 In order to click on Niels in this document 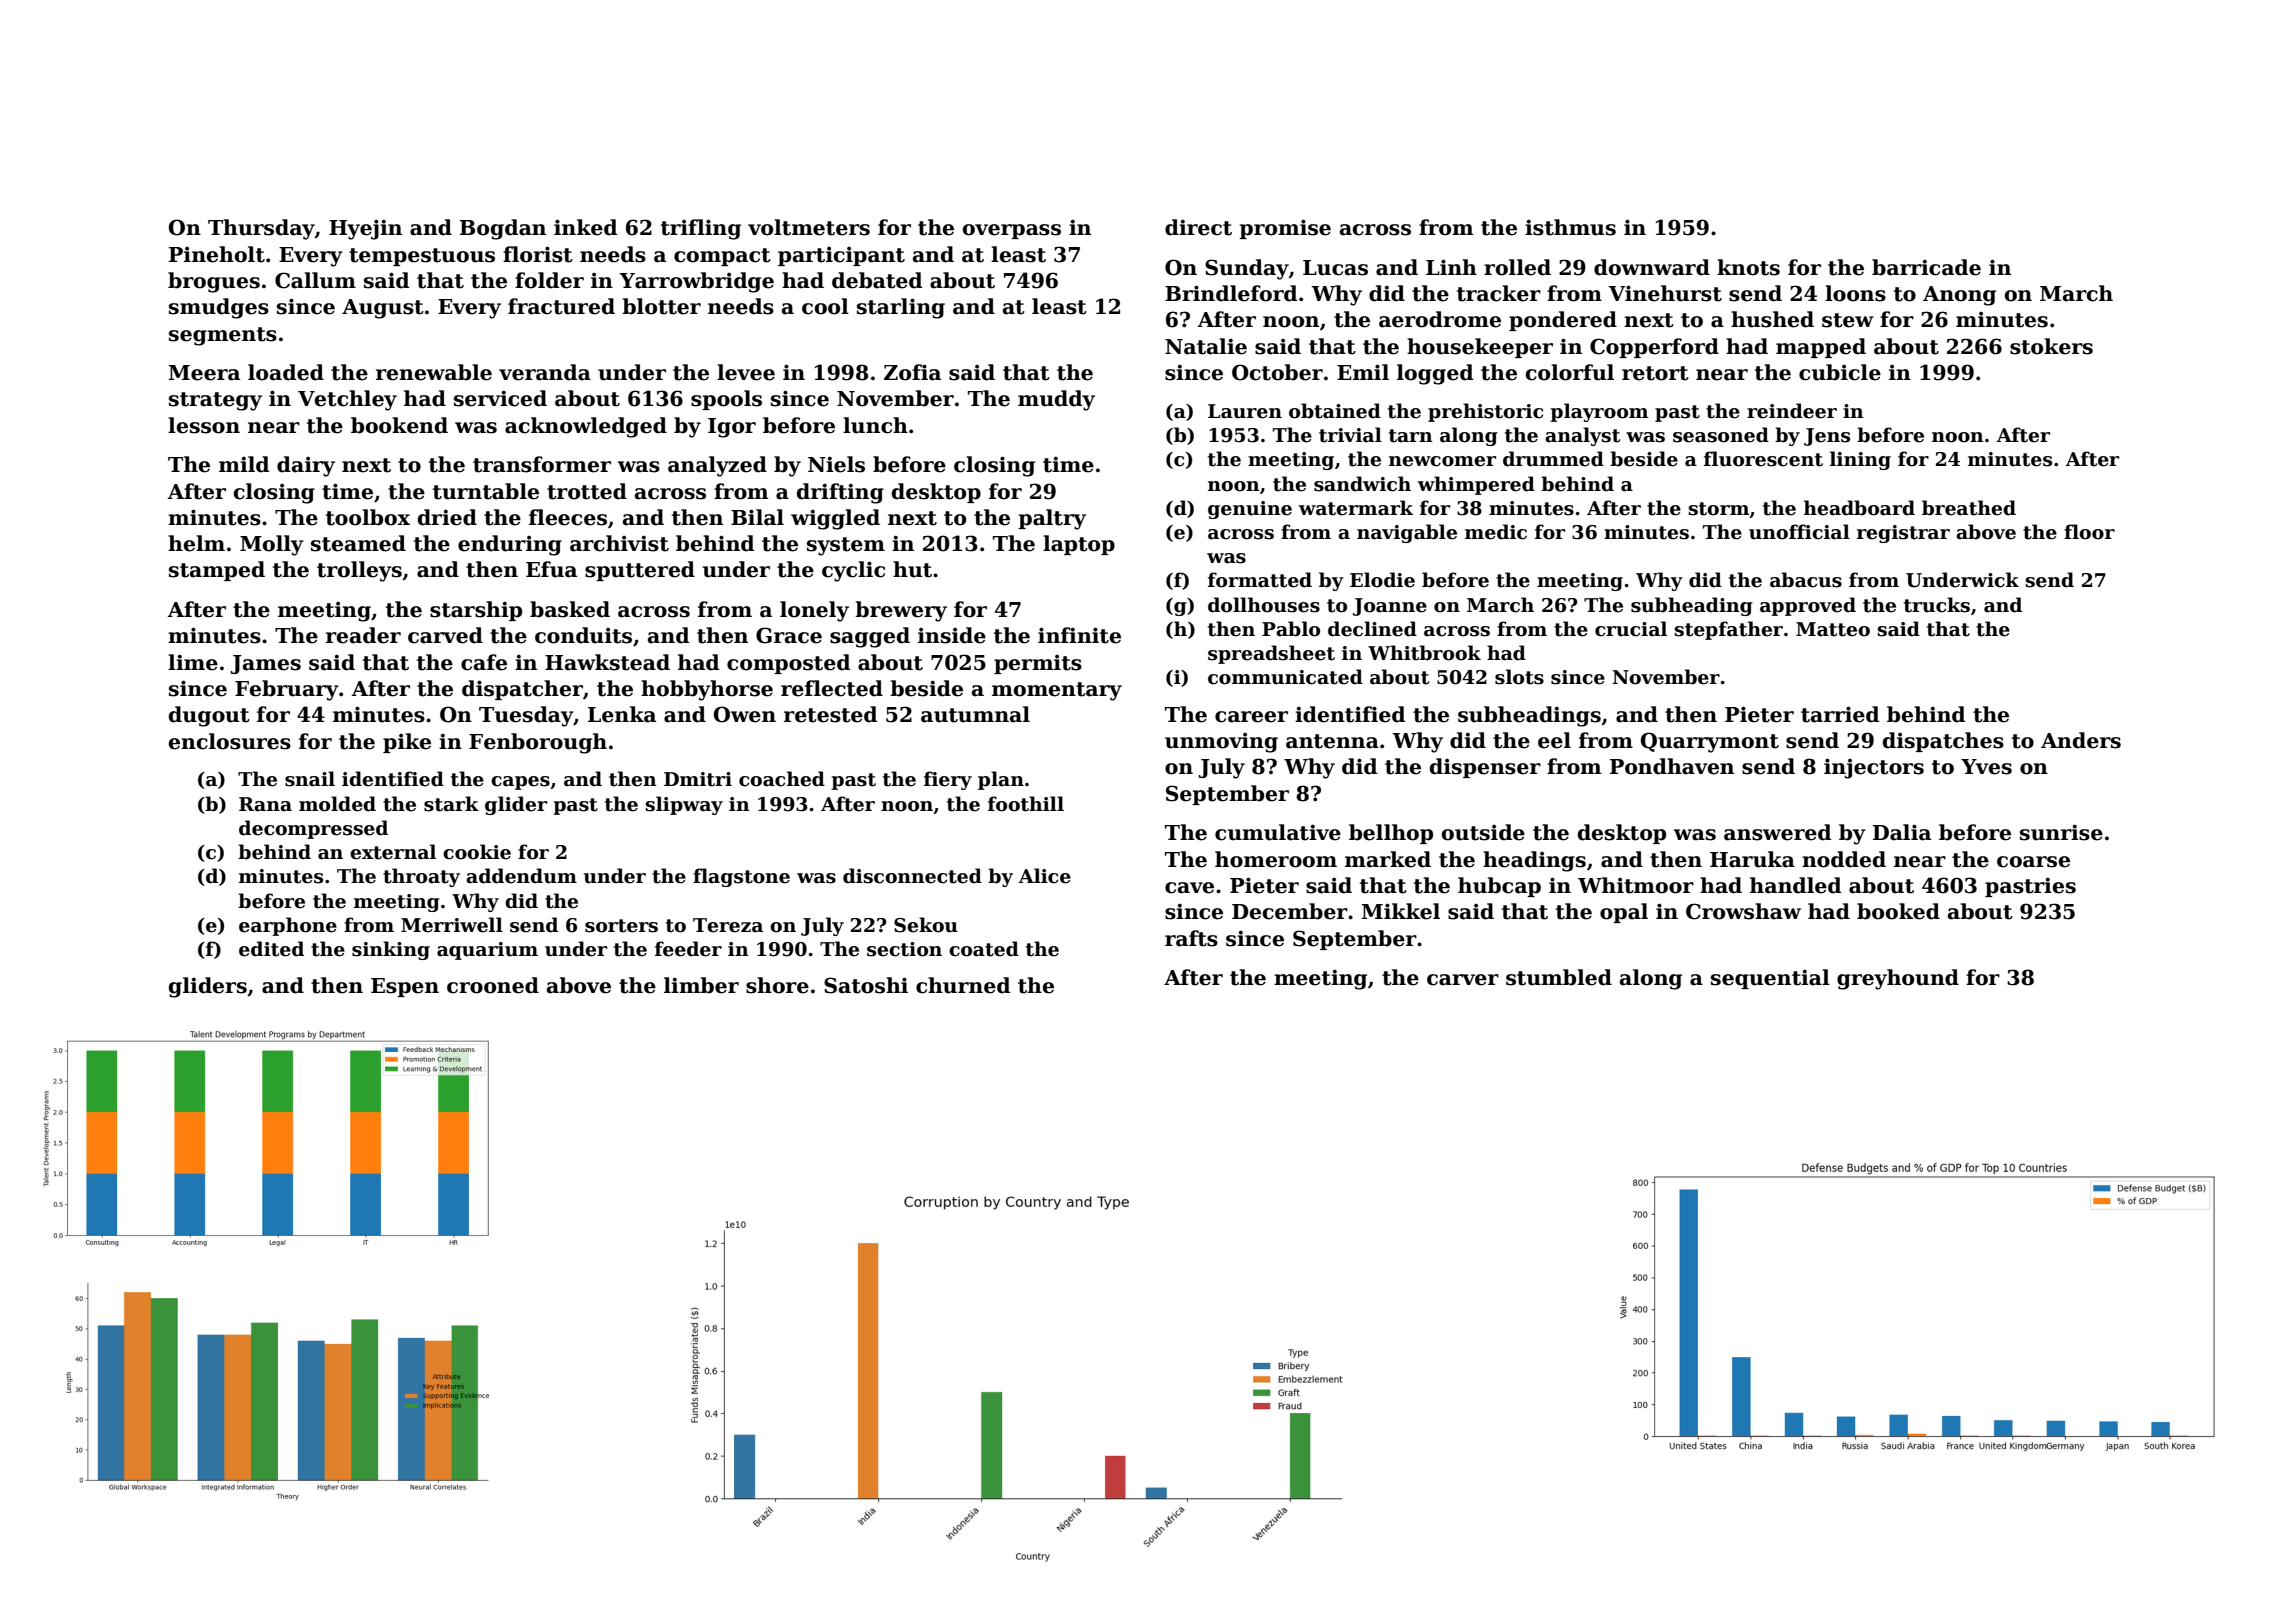, I will do `click(836, 464)`.
